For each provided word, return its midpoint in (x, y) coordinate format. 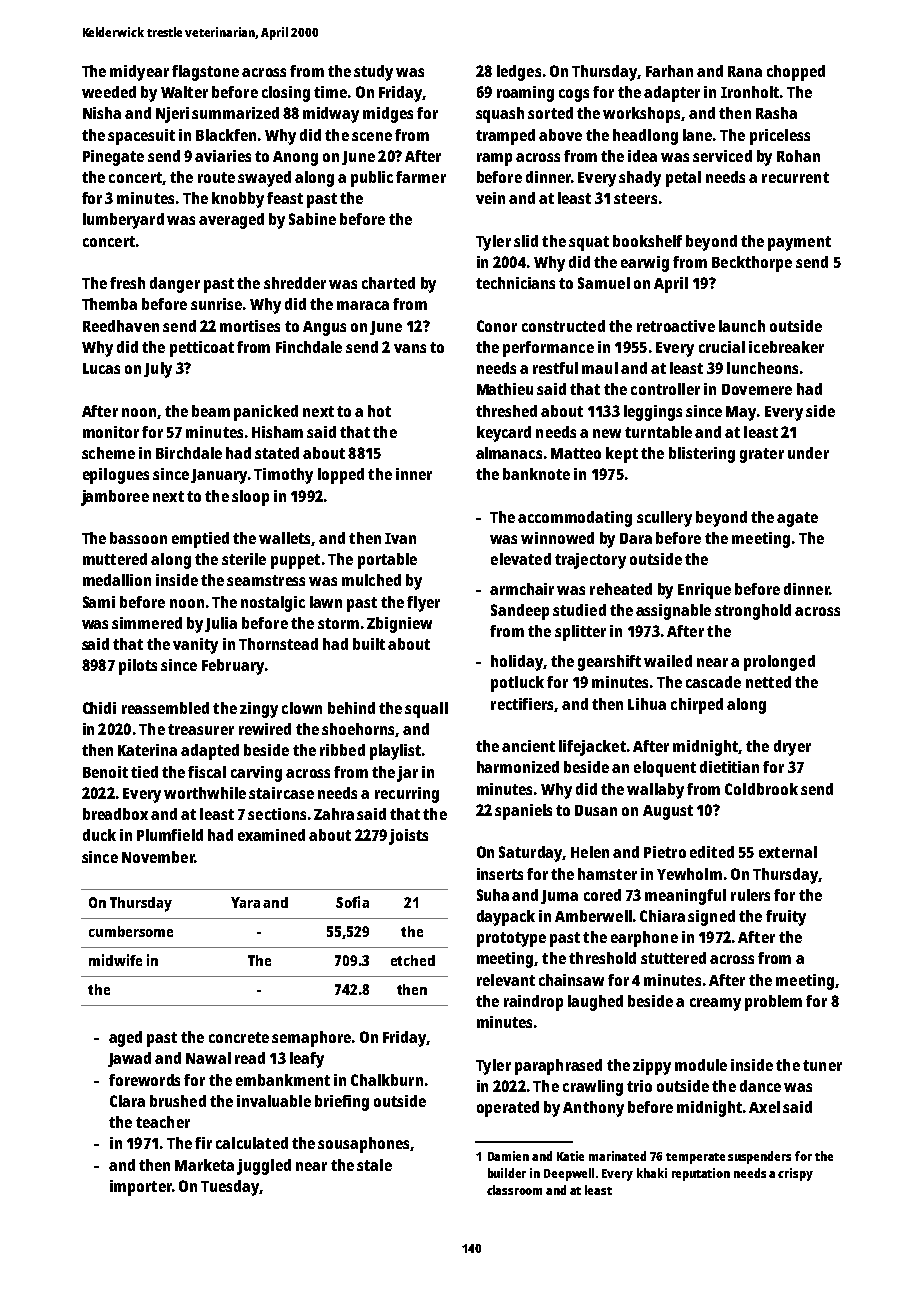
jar (407, 774)
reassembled (165, 708)
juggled (264, 1167)
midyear (139, 73)
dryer (792, 748)
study (373, 73)
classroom (514, 1190)
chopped (796, 73)
